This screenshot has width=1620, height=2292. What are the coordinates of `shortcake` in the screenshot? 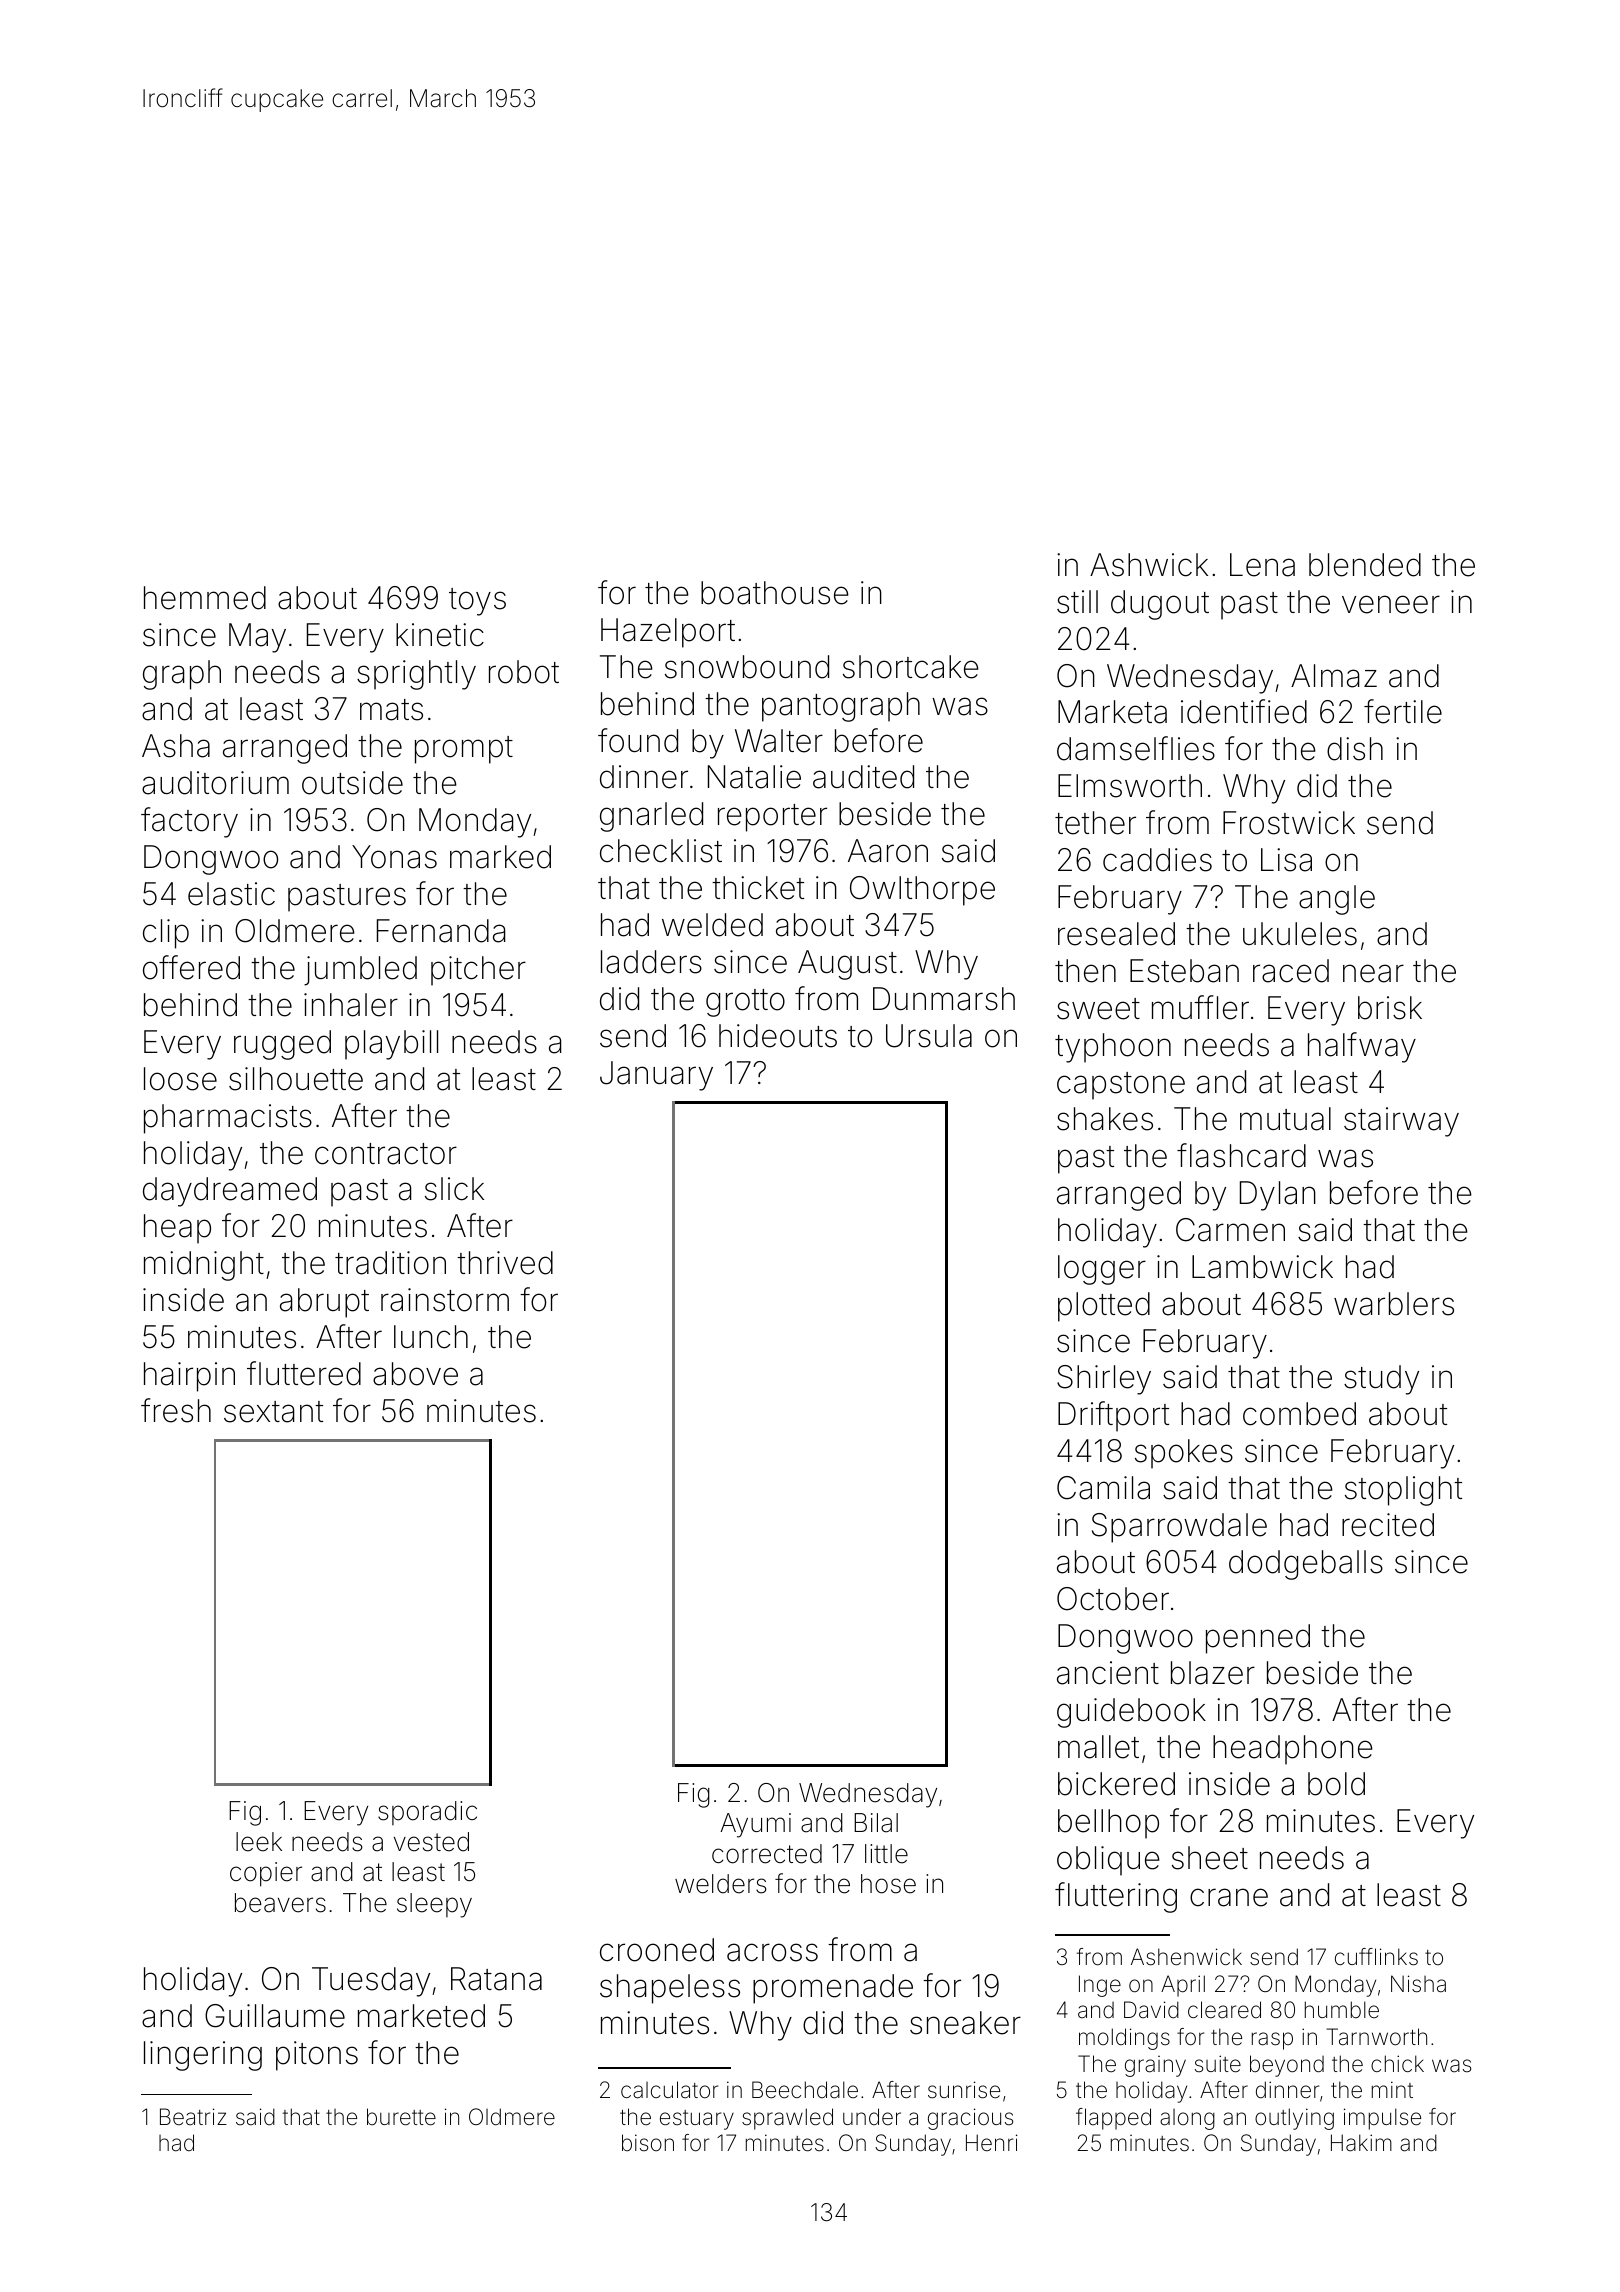 It's located at (911, 667).
